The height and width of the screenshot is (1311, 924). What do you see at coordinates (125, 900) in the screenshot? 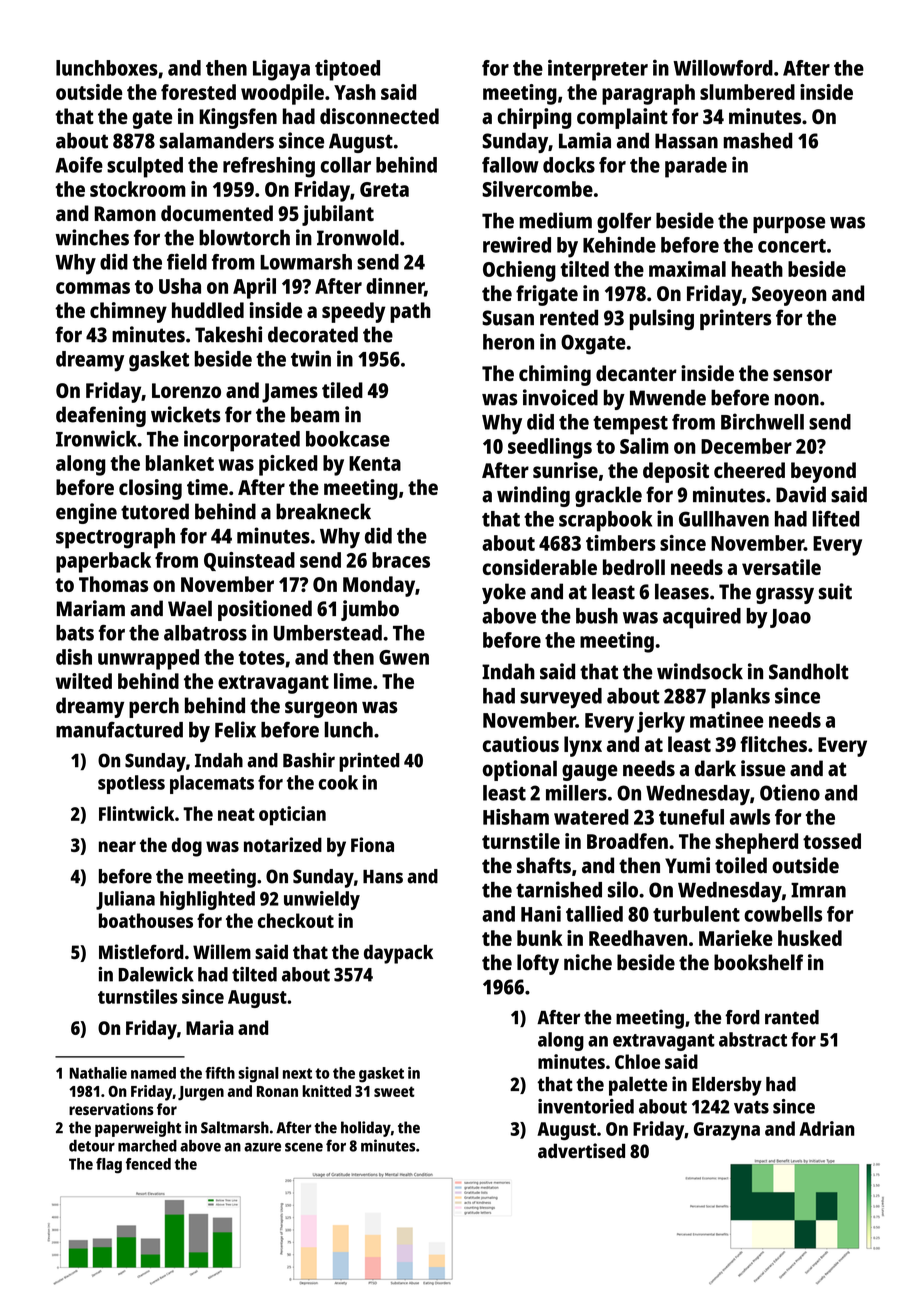
I see `Juliana` at bounding box center [125, 900].
